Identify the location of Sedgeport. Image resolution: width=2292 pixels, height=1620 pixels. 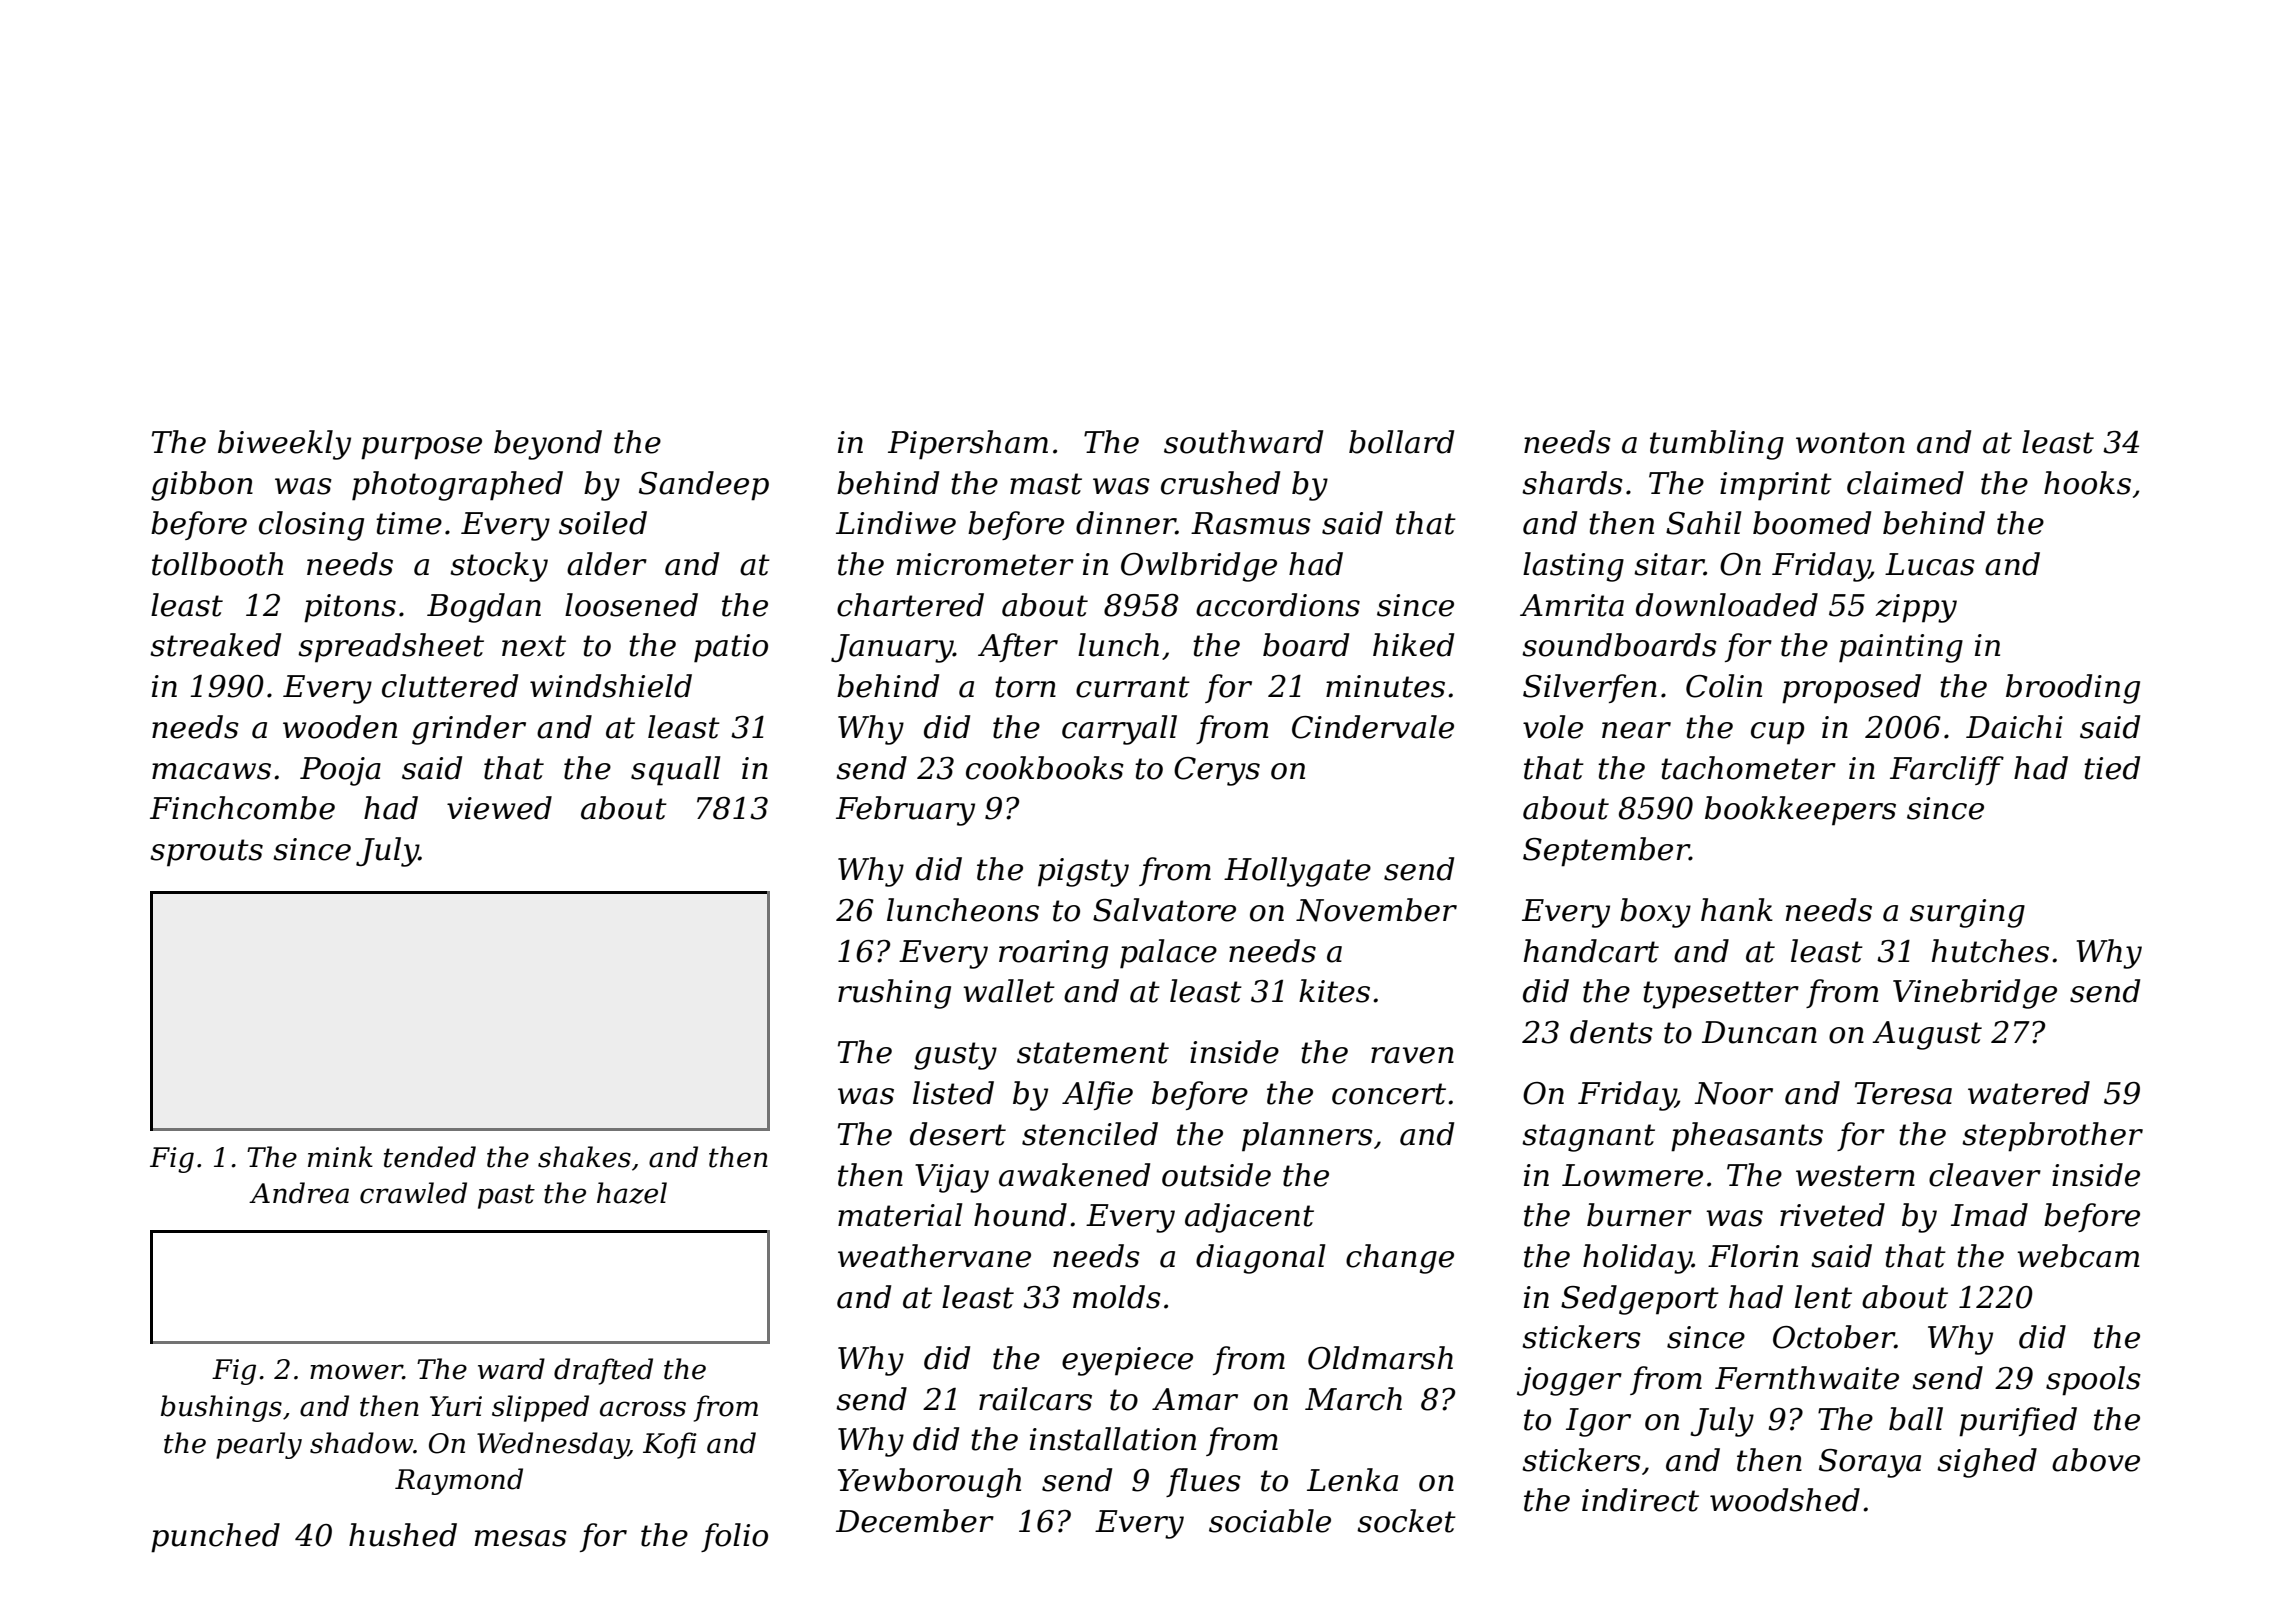
(1640, 1300).
